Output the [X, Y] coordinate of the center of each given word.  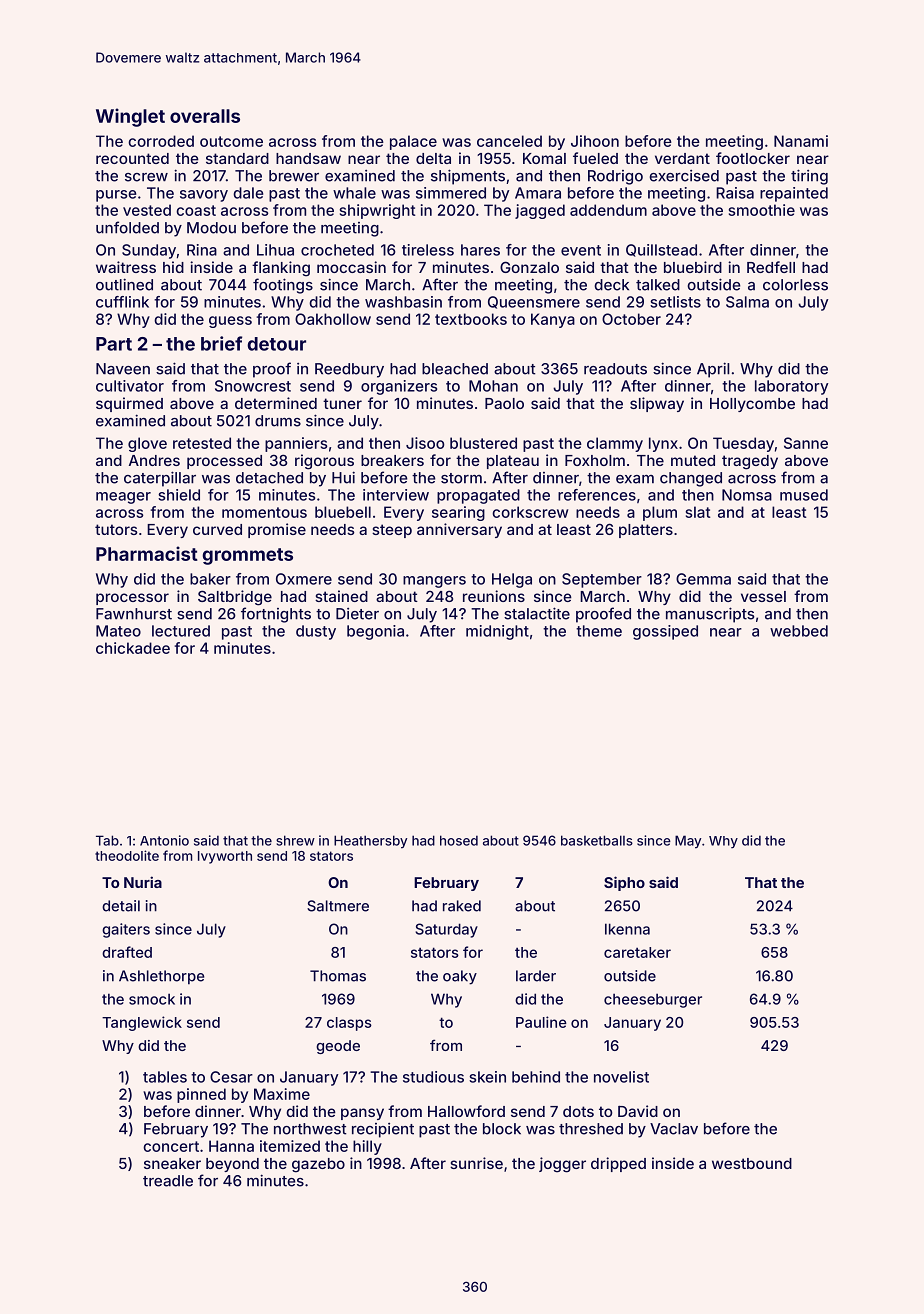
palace [413, 142]
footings [283, 286]
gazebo [318, 1165]
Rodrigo [615, 177]
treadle [168, 1181]
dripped [618, 1164]
